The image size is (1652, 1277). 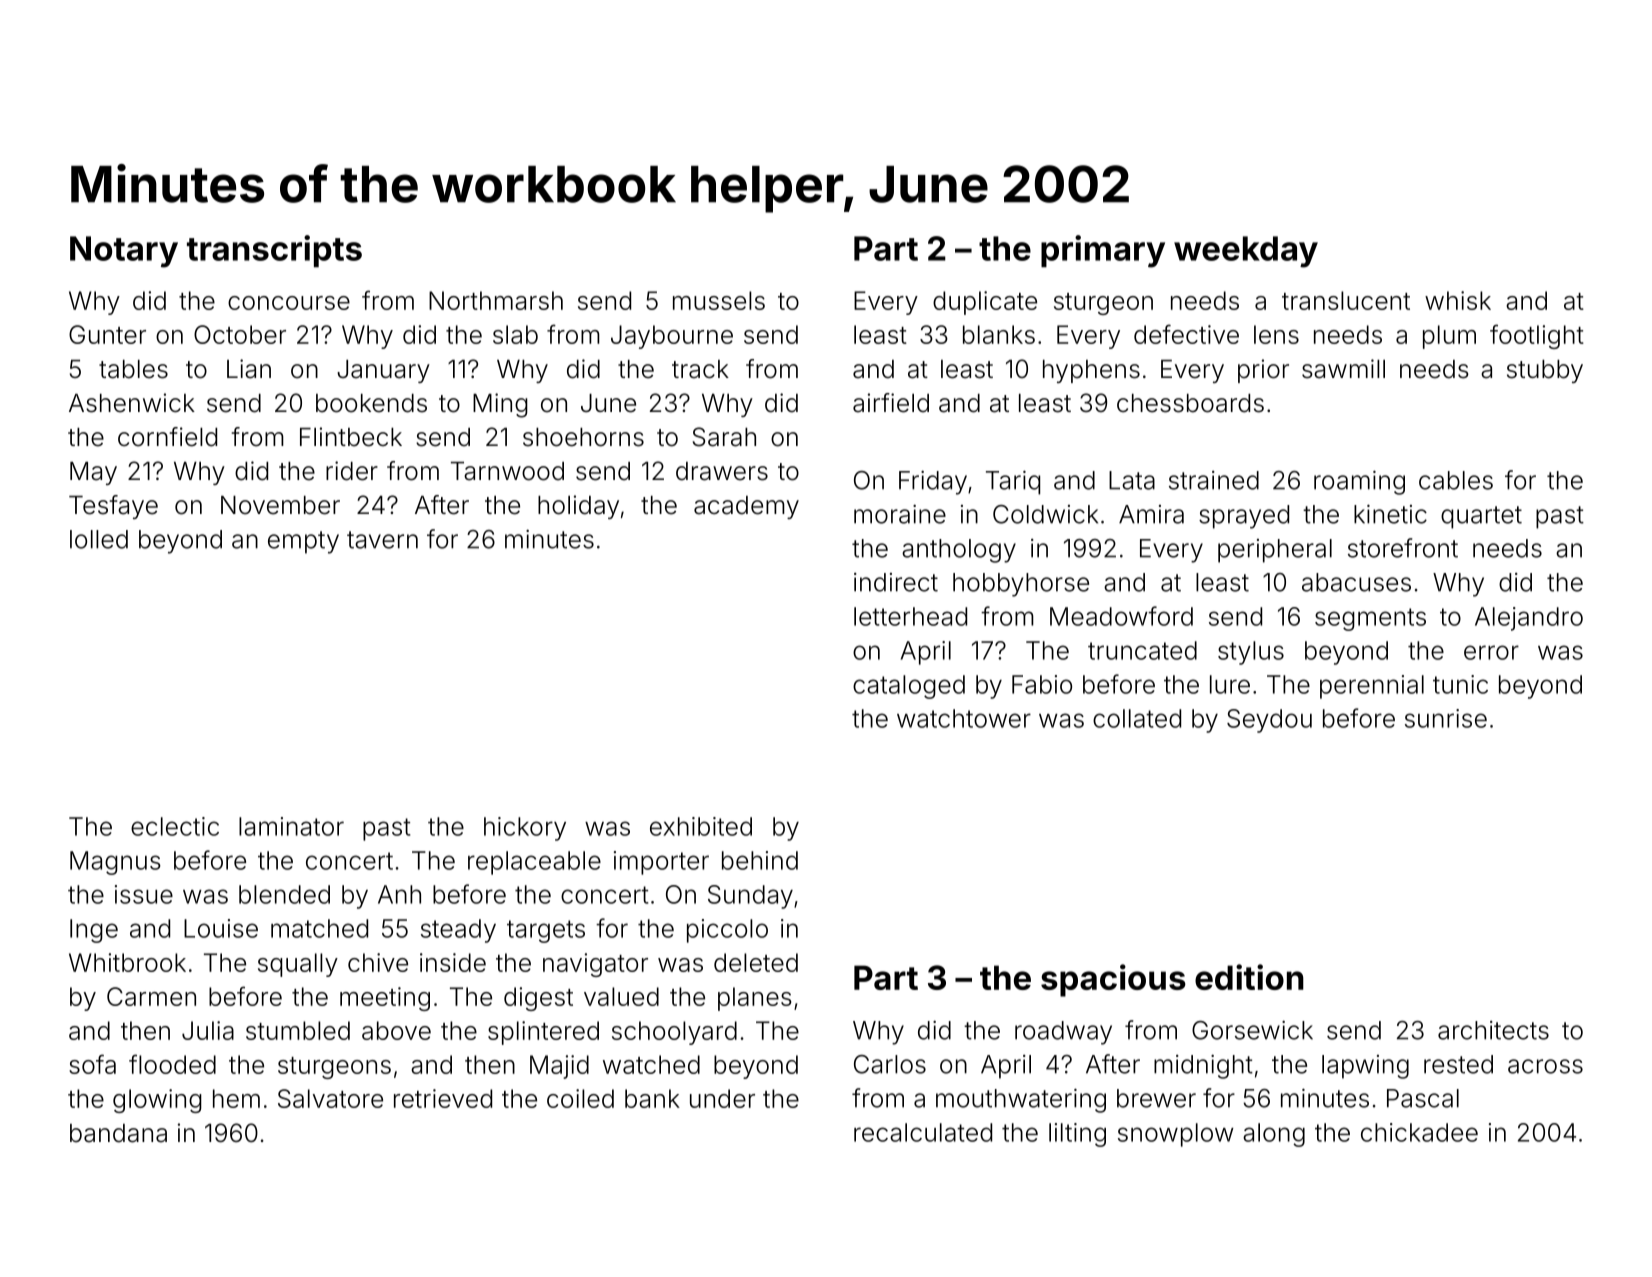 I want to click on along, so click(x=1274, y=1135).
